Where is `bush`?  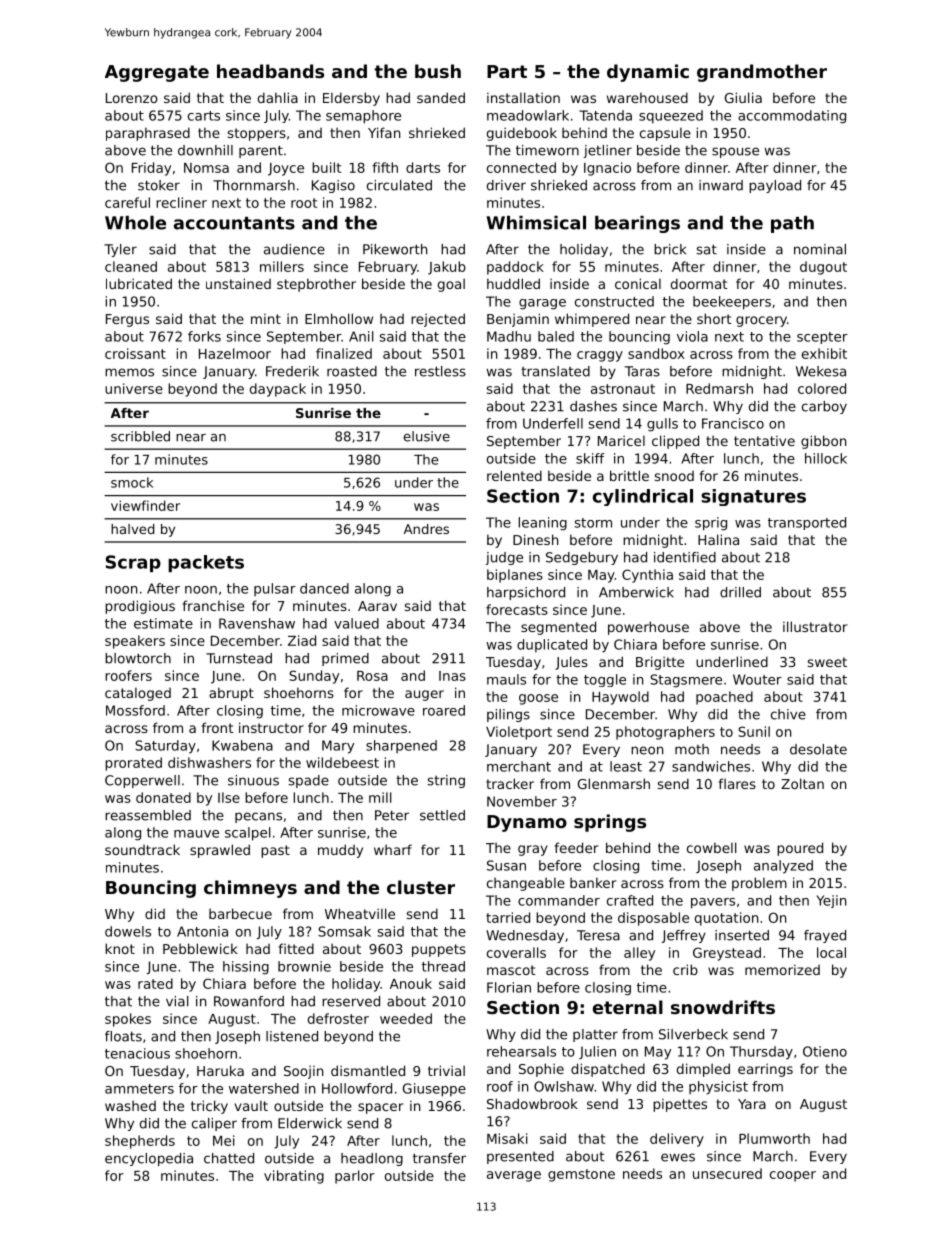
bush is located at coordinates (438, 71).
